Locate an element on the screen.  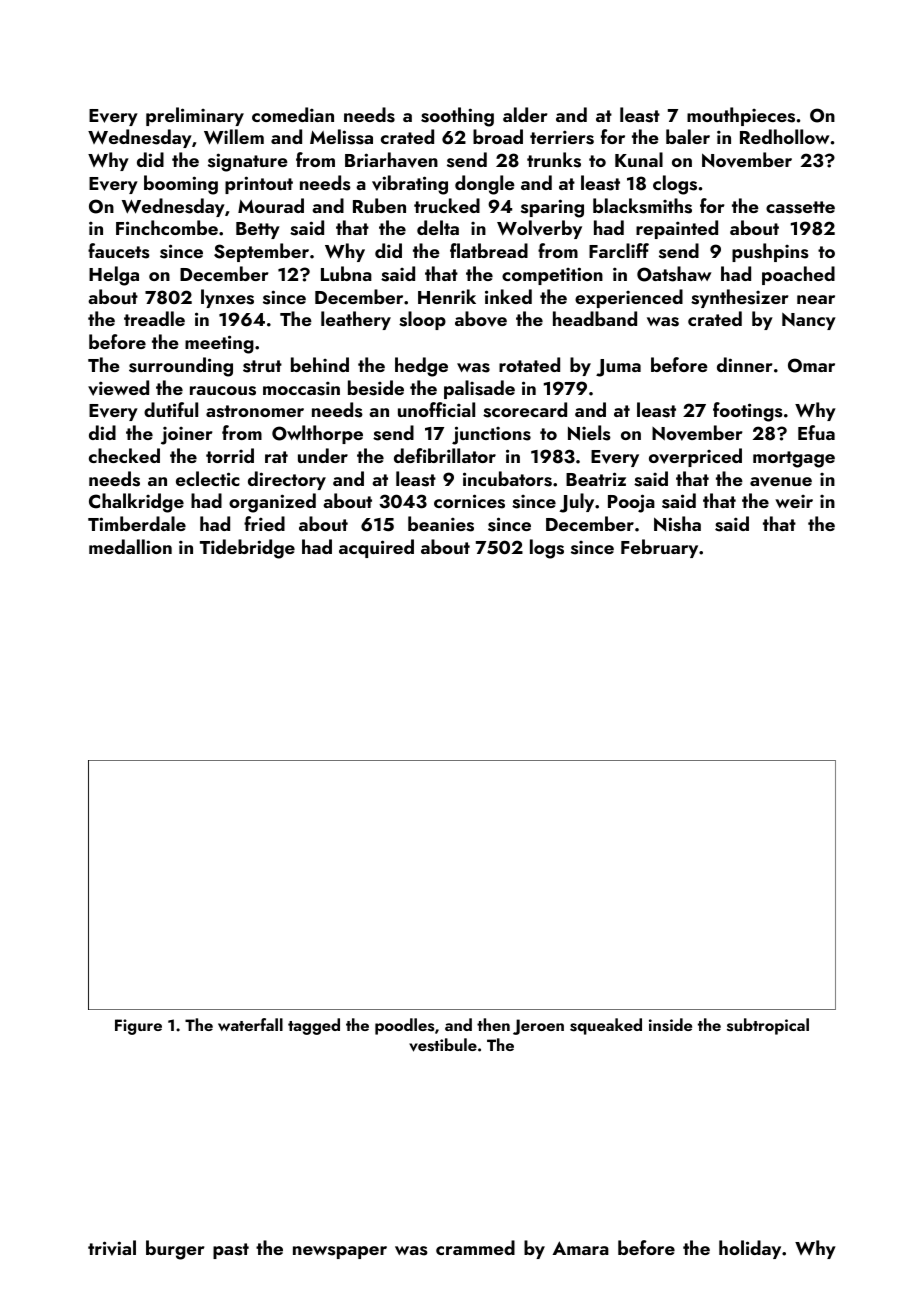
rotated is located at coordinates (529, 364).
